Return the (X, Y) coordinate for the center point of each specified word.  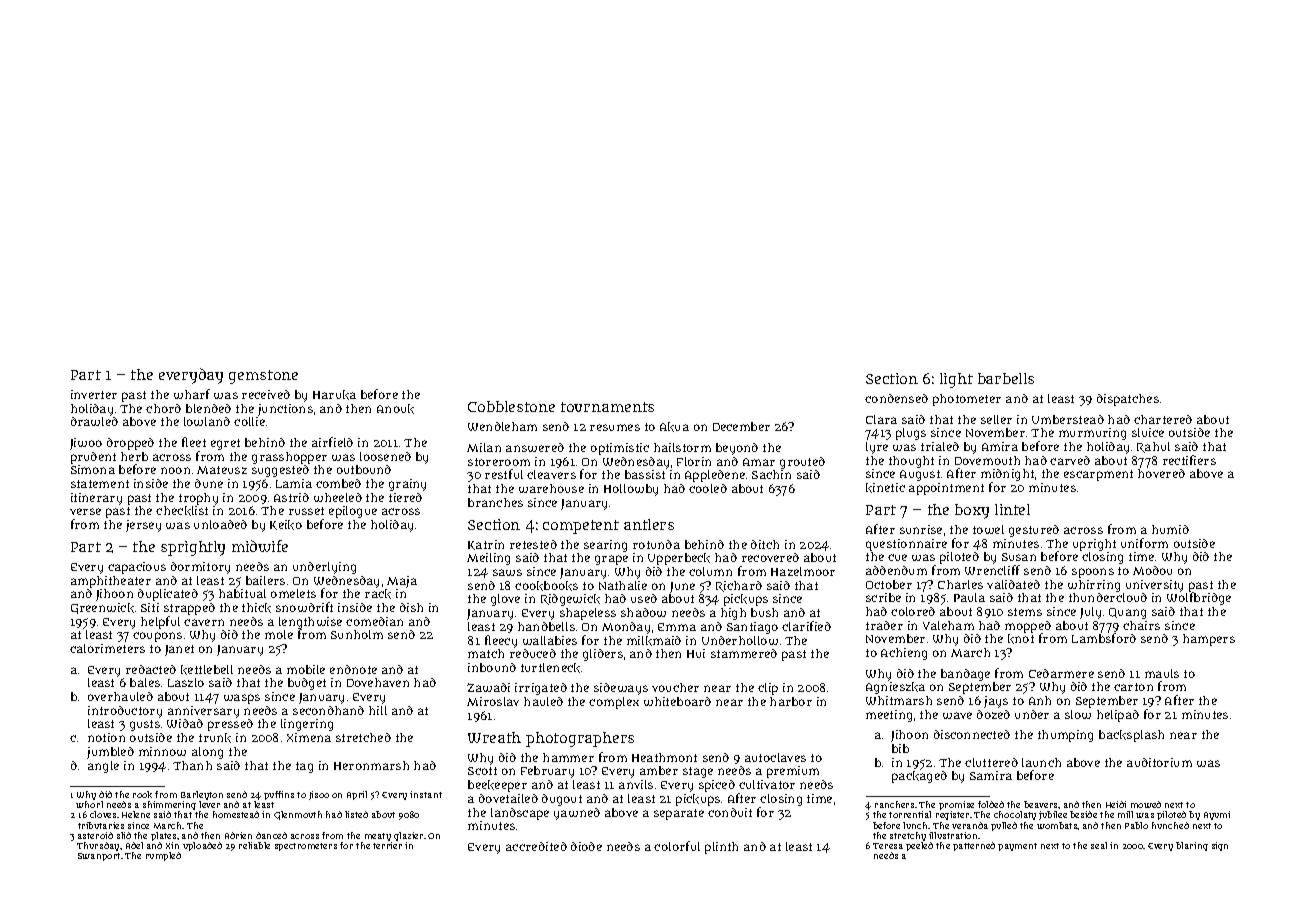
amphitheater (111, 582)
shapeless (588, 614)
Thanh (192, 765)
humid (1170, 529)
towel (988, 529)
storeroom (499, 462)
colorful (677, 846)
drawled (94, 421)
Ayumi (1217, 815)
